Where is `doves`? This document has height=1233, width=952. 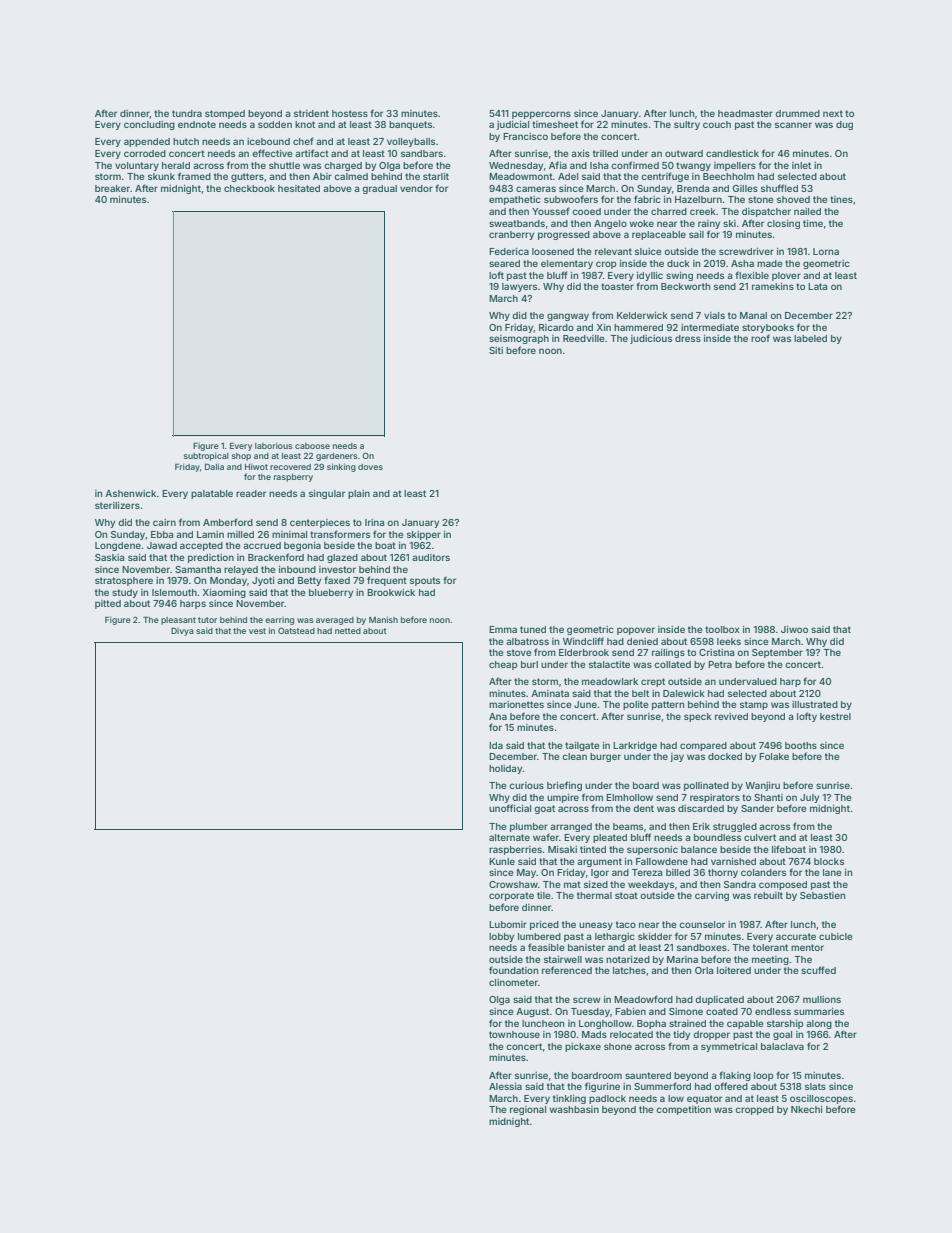
doves is located at coordinates (370, 467).
